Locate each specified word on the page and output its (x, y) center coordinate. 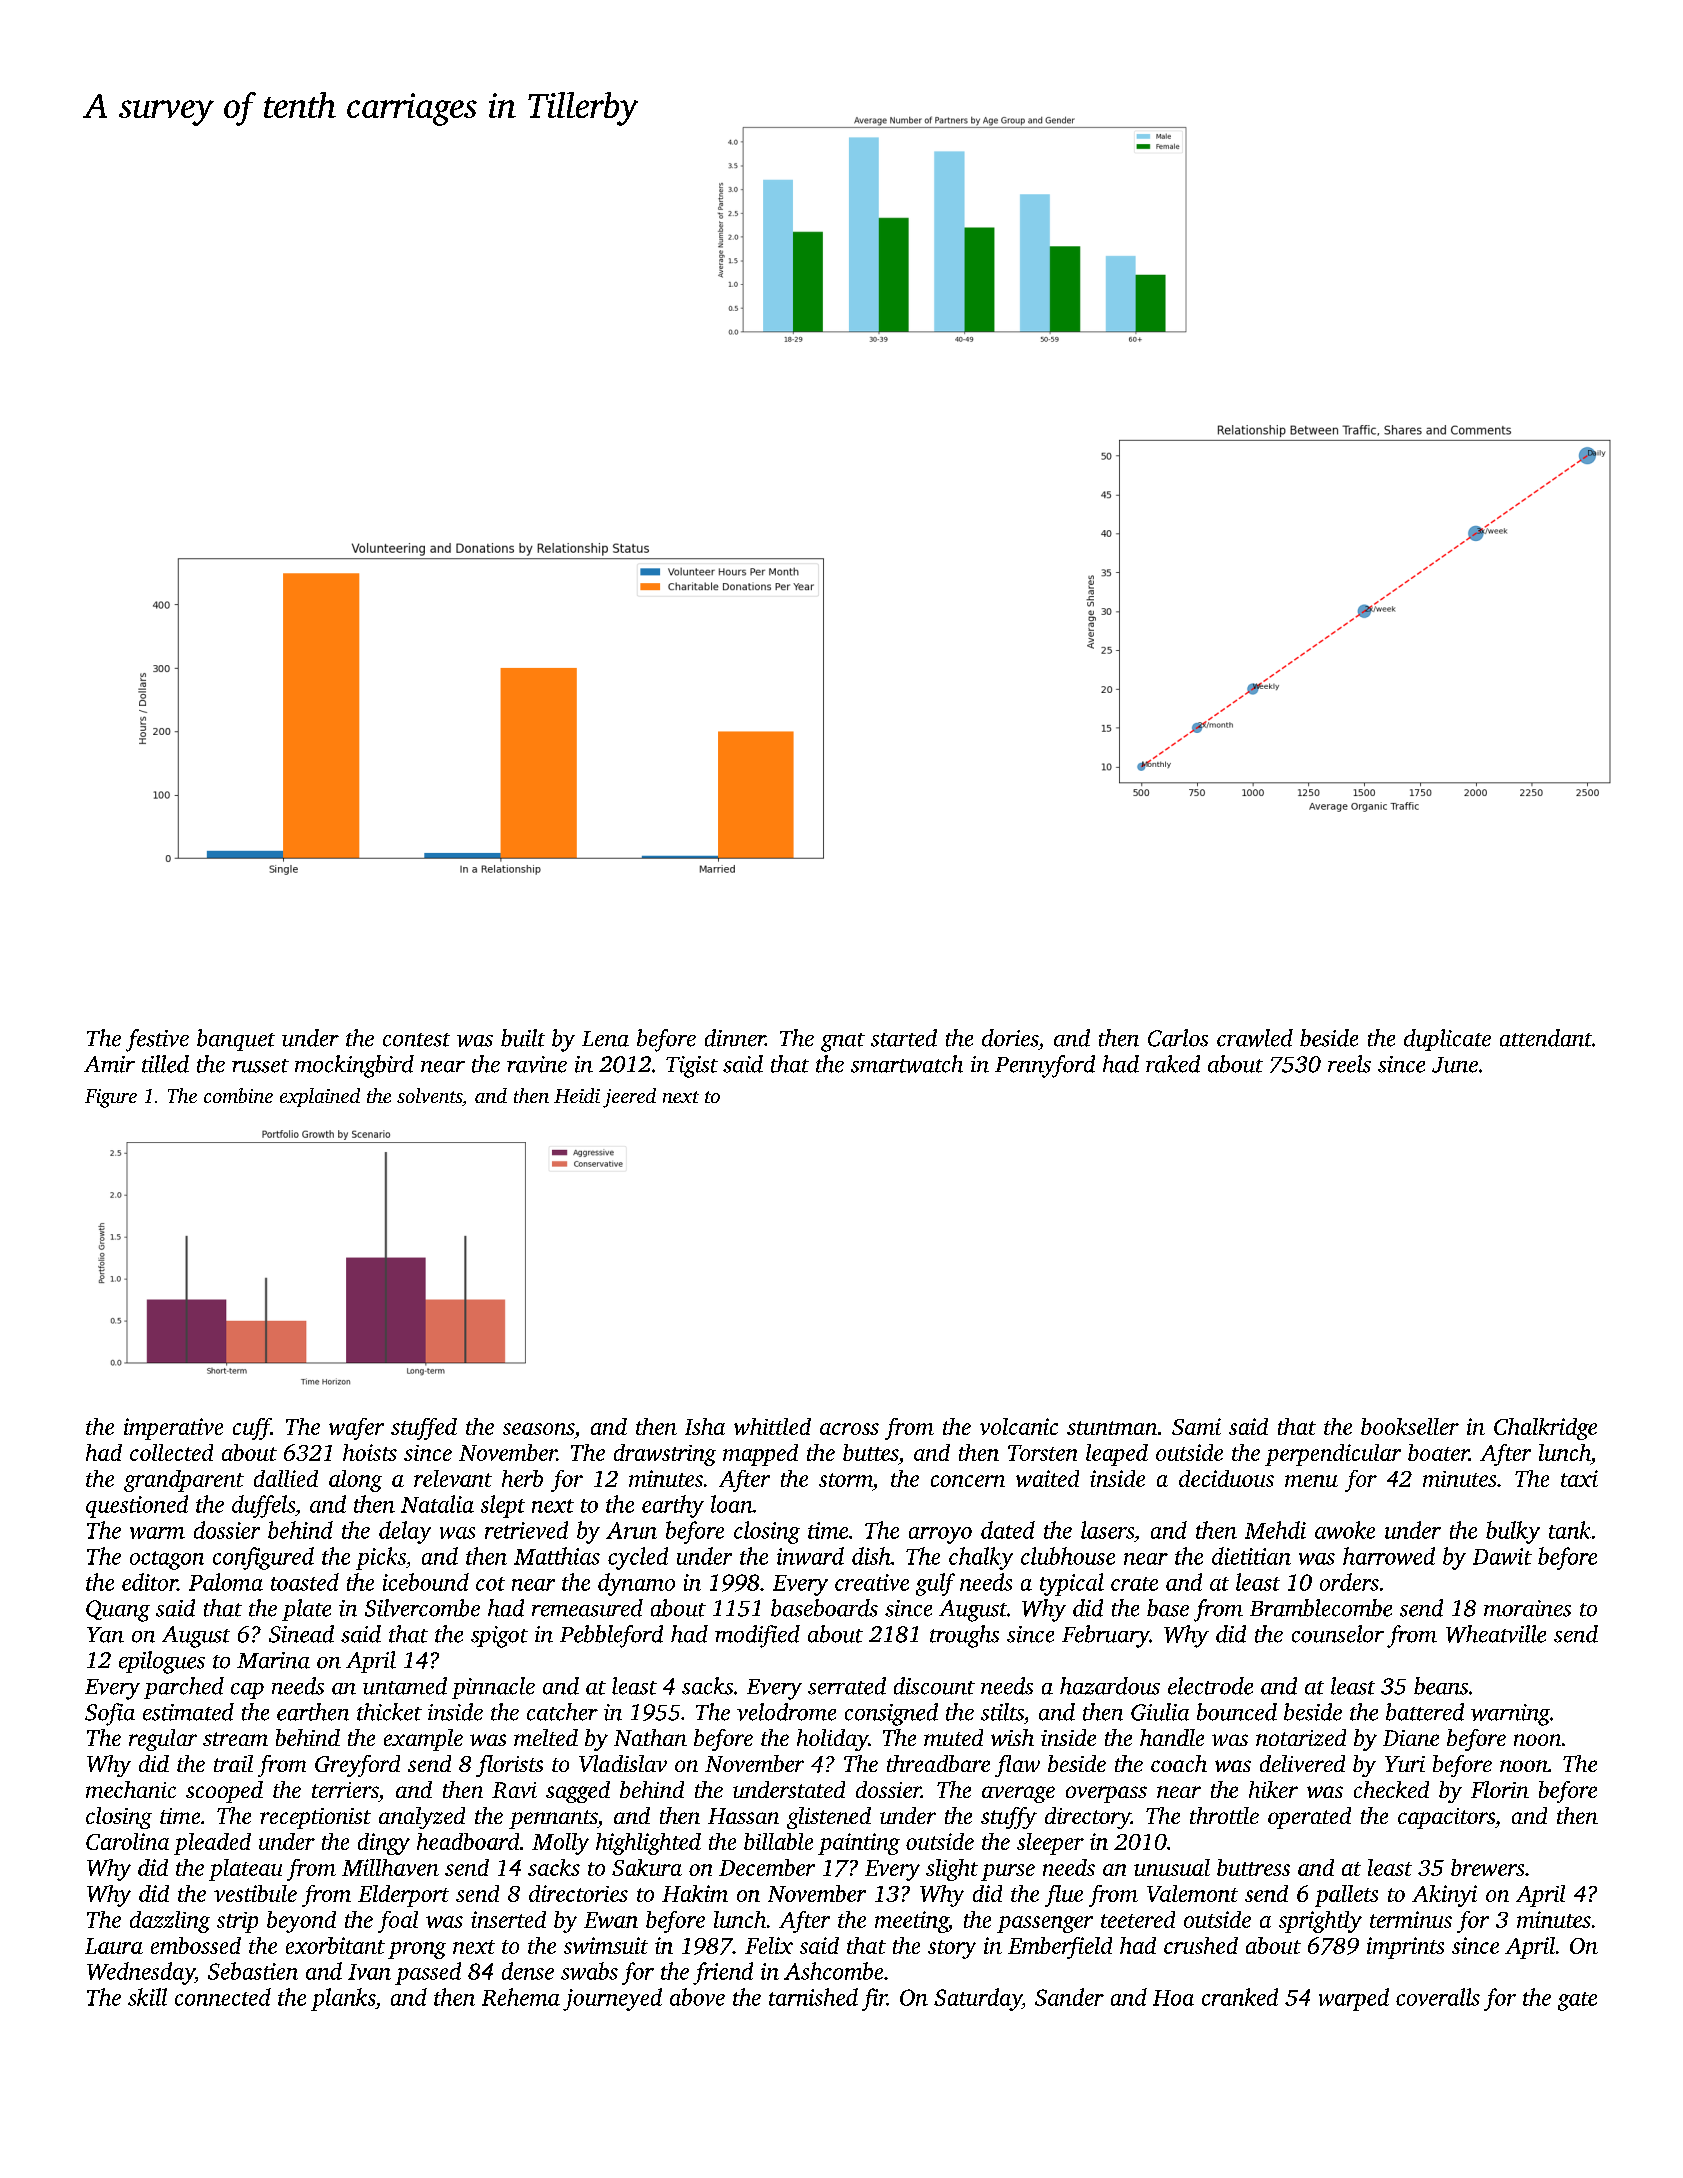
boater (1438, 1452)
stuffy (1009, 1818)
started (904, 1038)
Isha (705, 1426)
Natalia (437, 1504)
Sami (1196, 1426)
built (523, 1038)
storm (846, 1480)
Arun (631, 1530)
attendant (1546, 1038)
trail (233, 1763)
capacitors (1446, 1818)
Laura (114, 1946)
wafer (356, 1429)
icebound (426, 1582)
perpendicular (1333, 1455)
